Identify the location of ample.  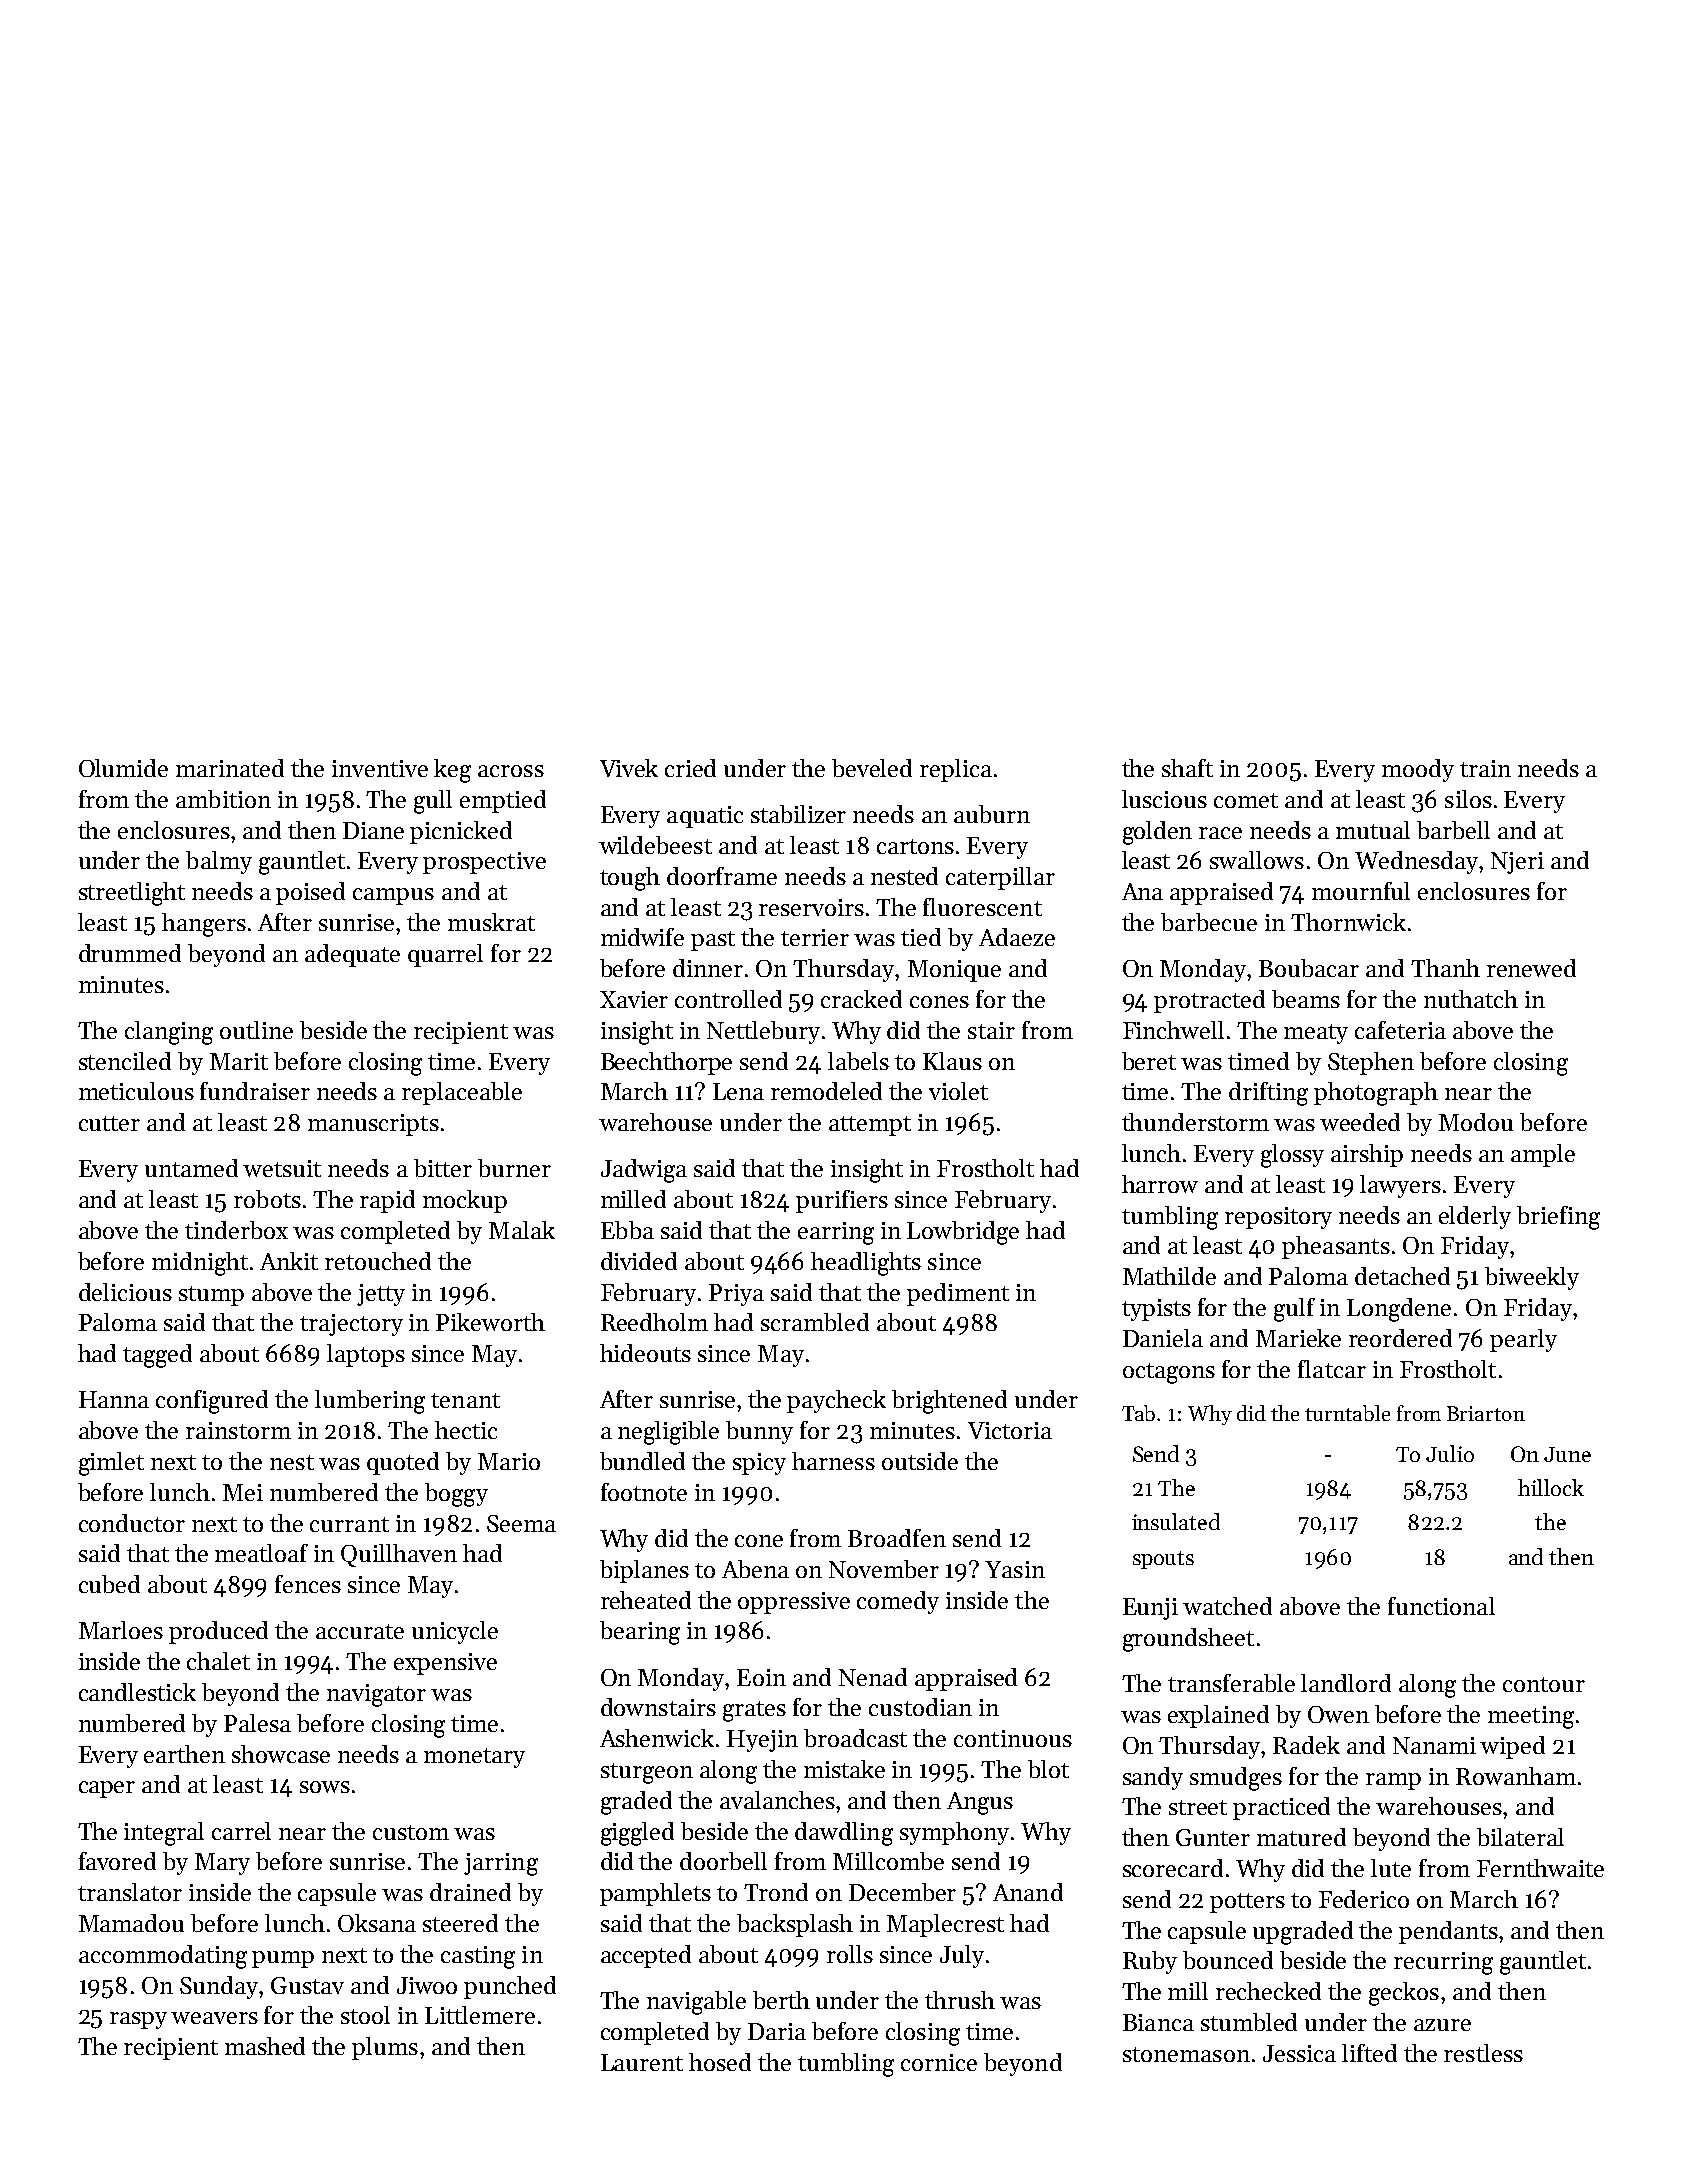
(1543, 1155).
